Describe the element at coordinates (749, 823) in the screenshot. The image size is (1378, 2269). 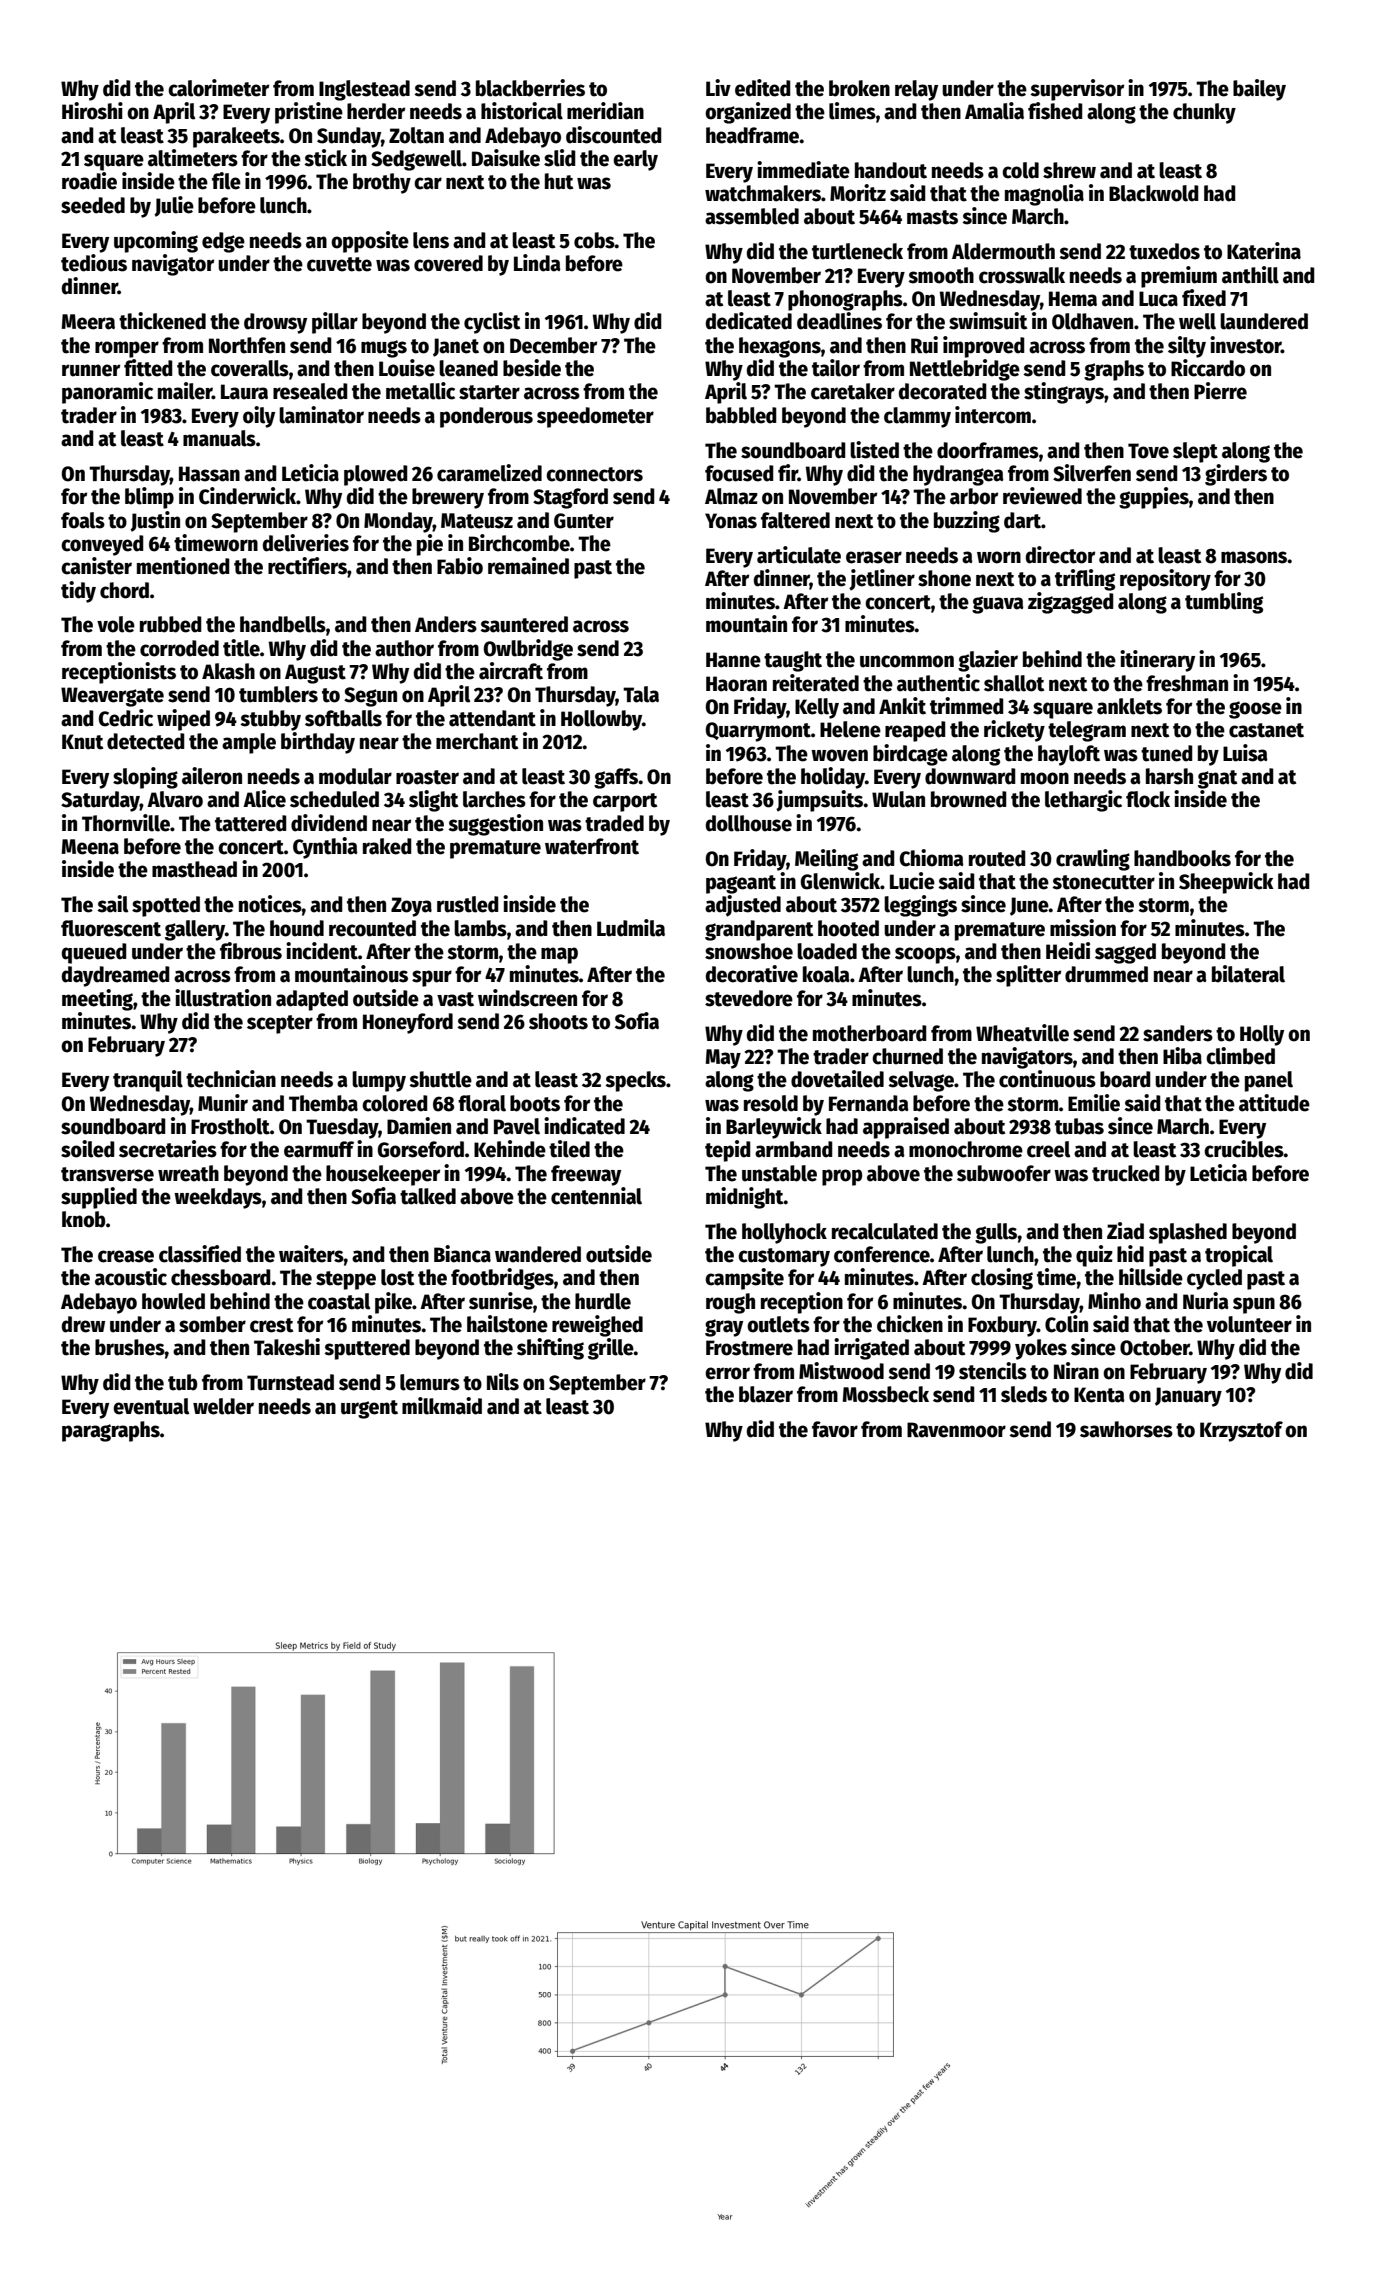
I see `dollhouse` at that location.
